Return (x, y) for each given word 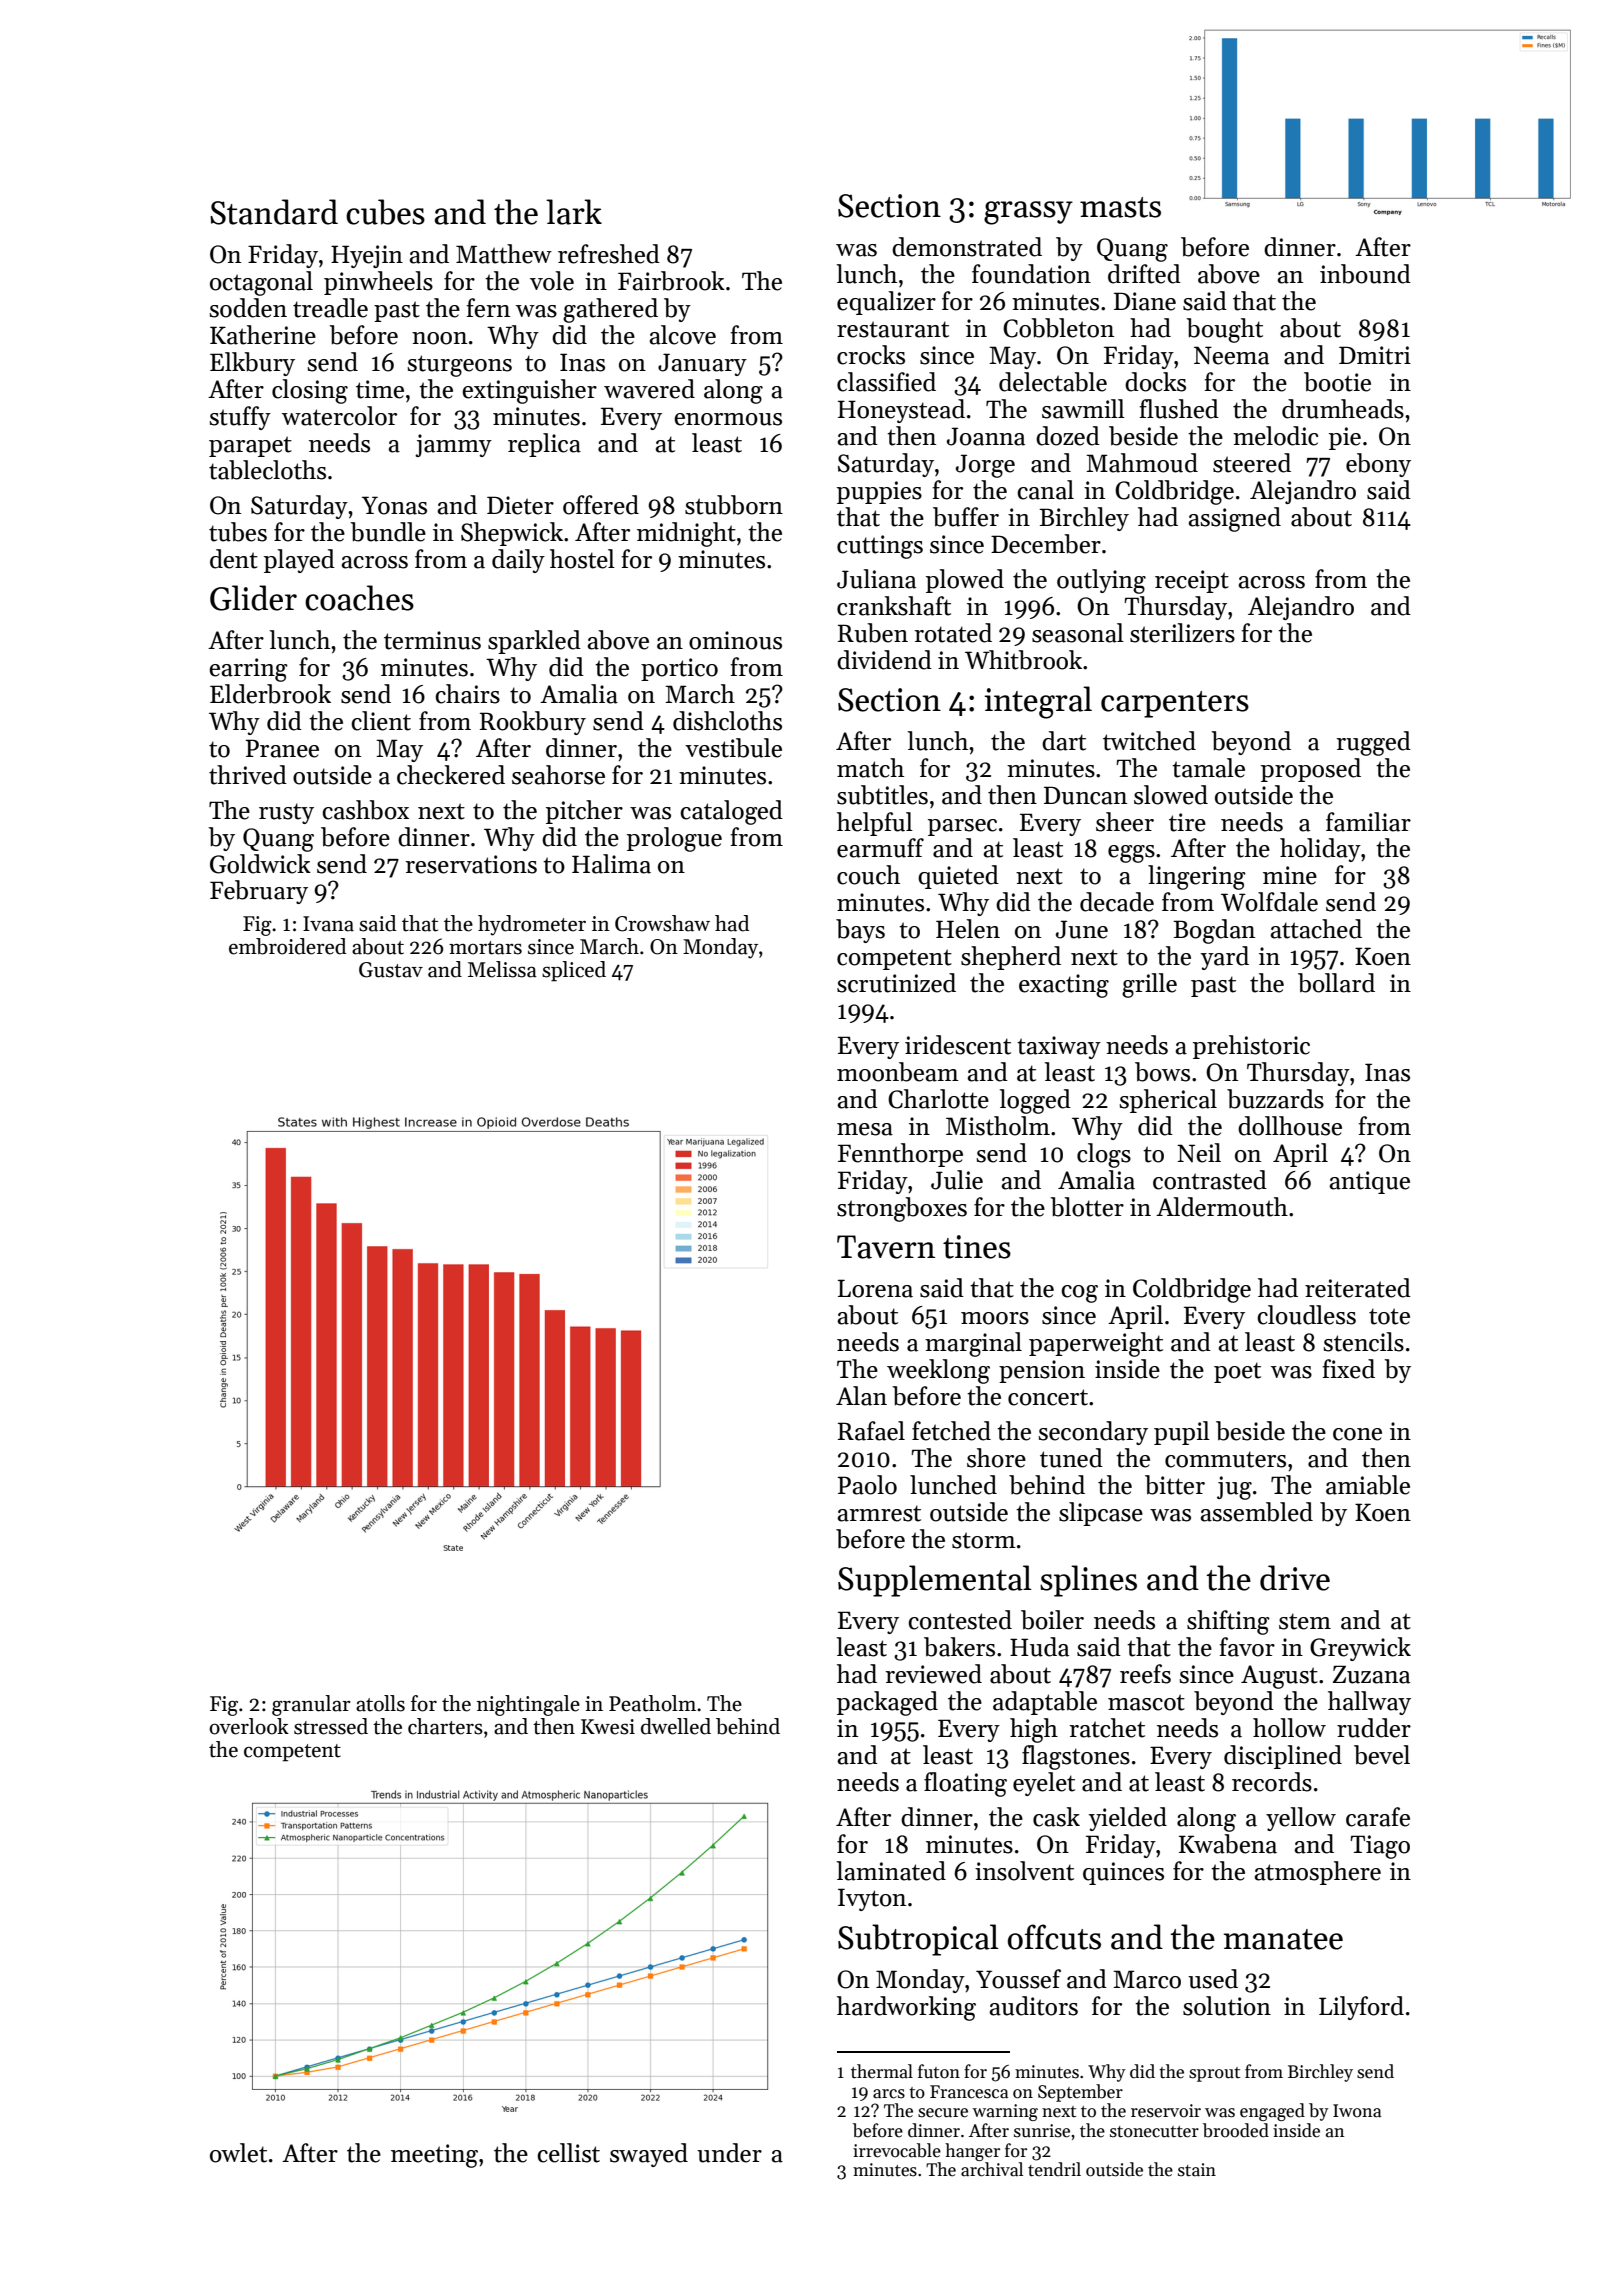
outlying (1101, 581)
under (729, 2153)
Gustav (391, 970)
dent (234, 559)
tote (1389, 1316)
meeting (434, 2156)
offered (601, 505)
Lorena (875, 1288)
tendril (1054, 2169)
